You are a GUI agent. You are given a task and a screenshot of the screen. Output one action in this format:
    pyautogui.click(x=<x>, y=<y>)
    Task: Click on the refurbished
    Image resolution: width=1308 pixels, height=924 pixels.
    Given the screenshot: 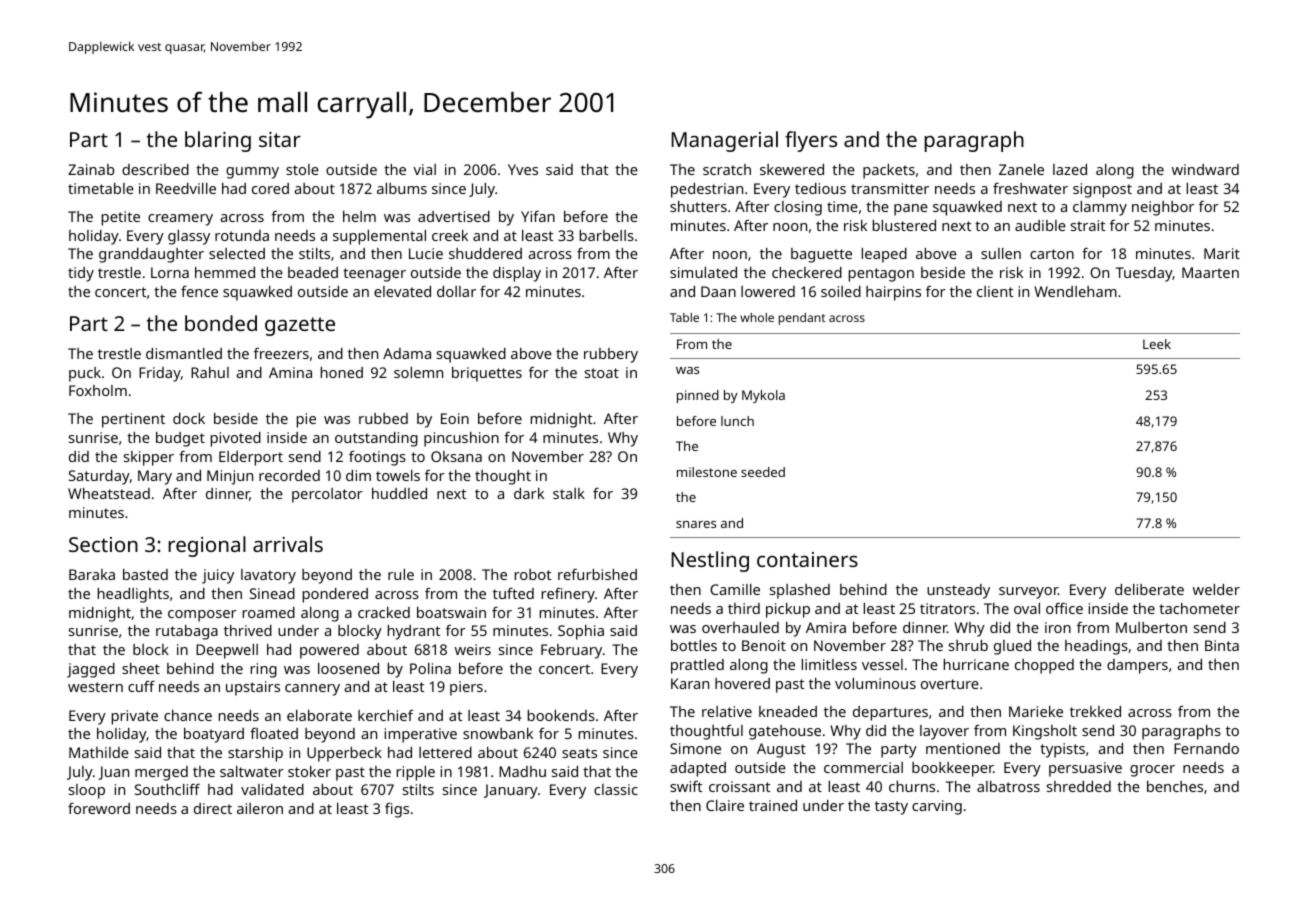 What is the action you would take?
    pyautogui.click(x=597, y=574)
